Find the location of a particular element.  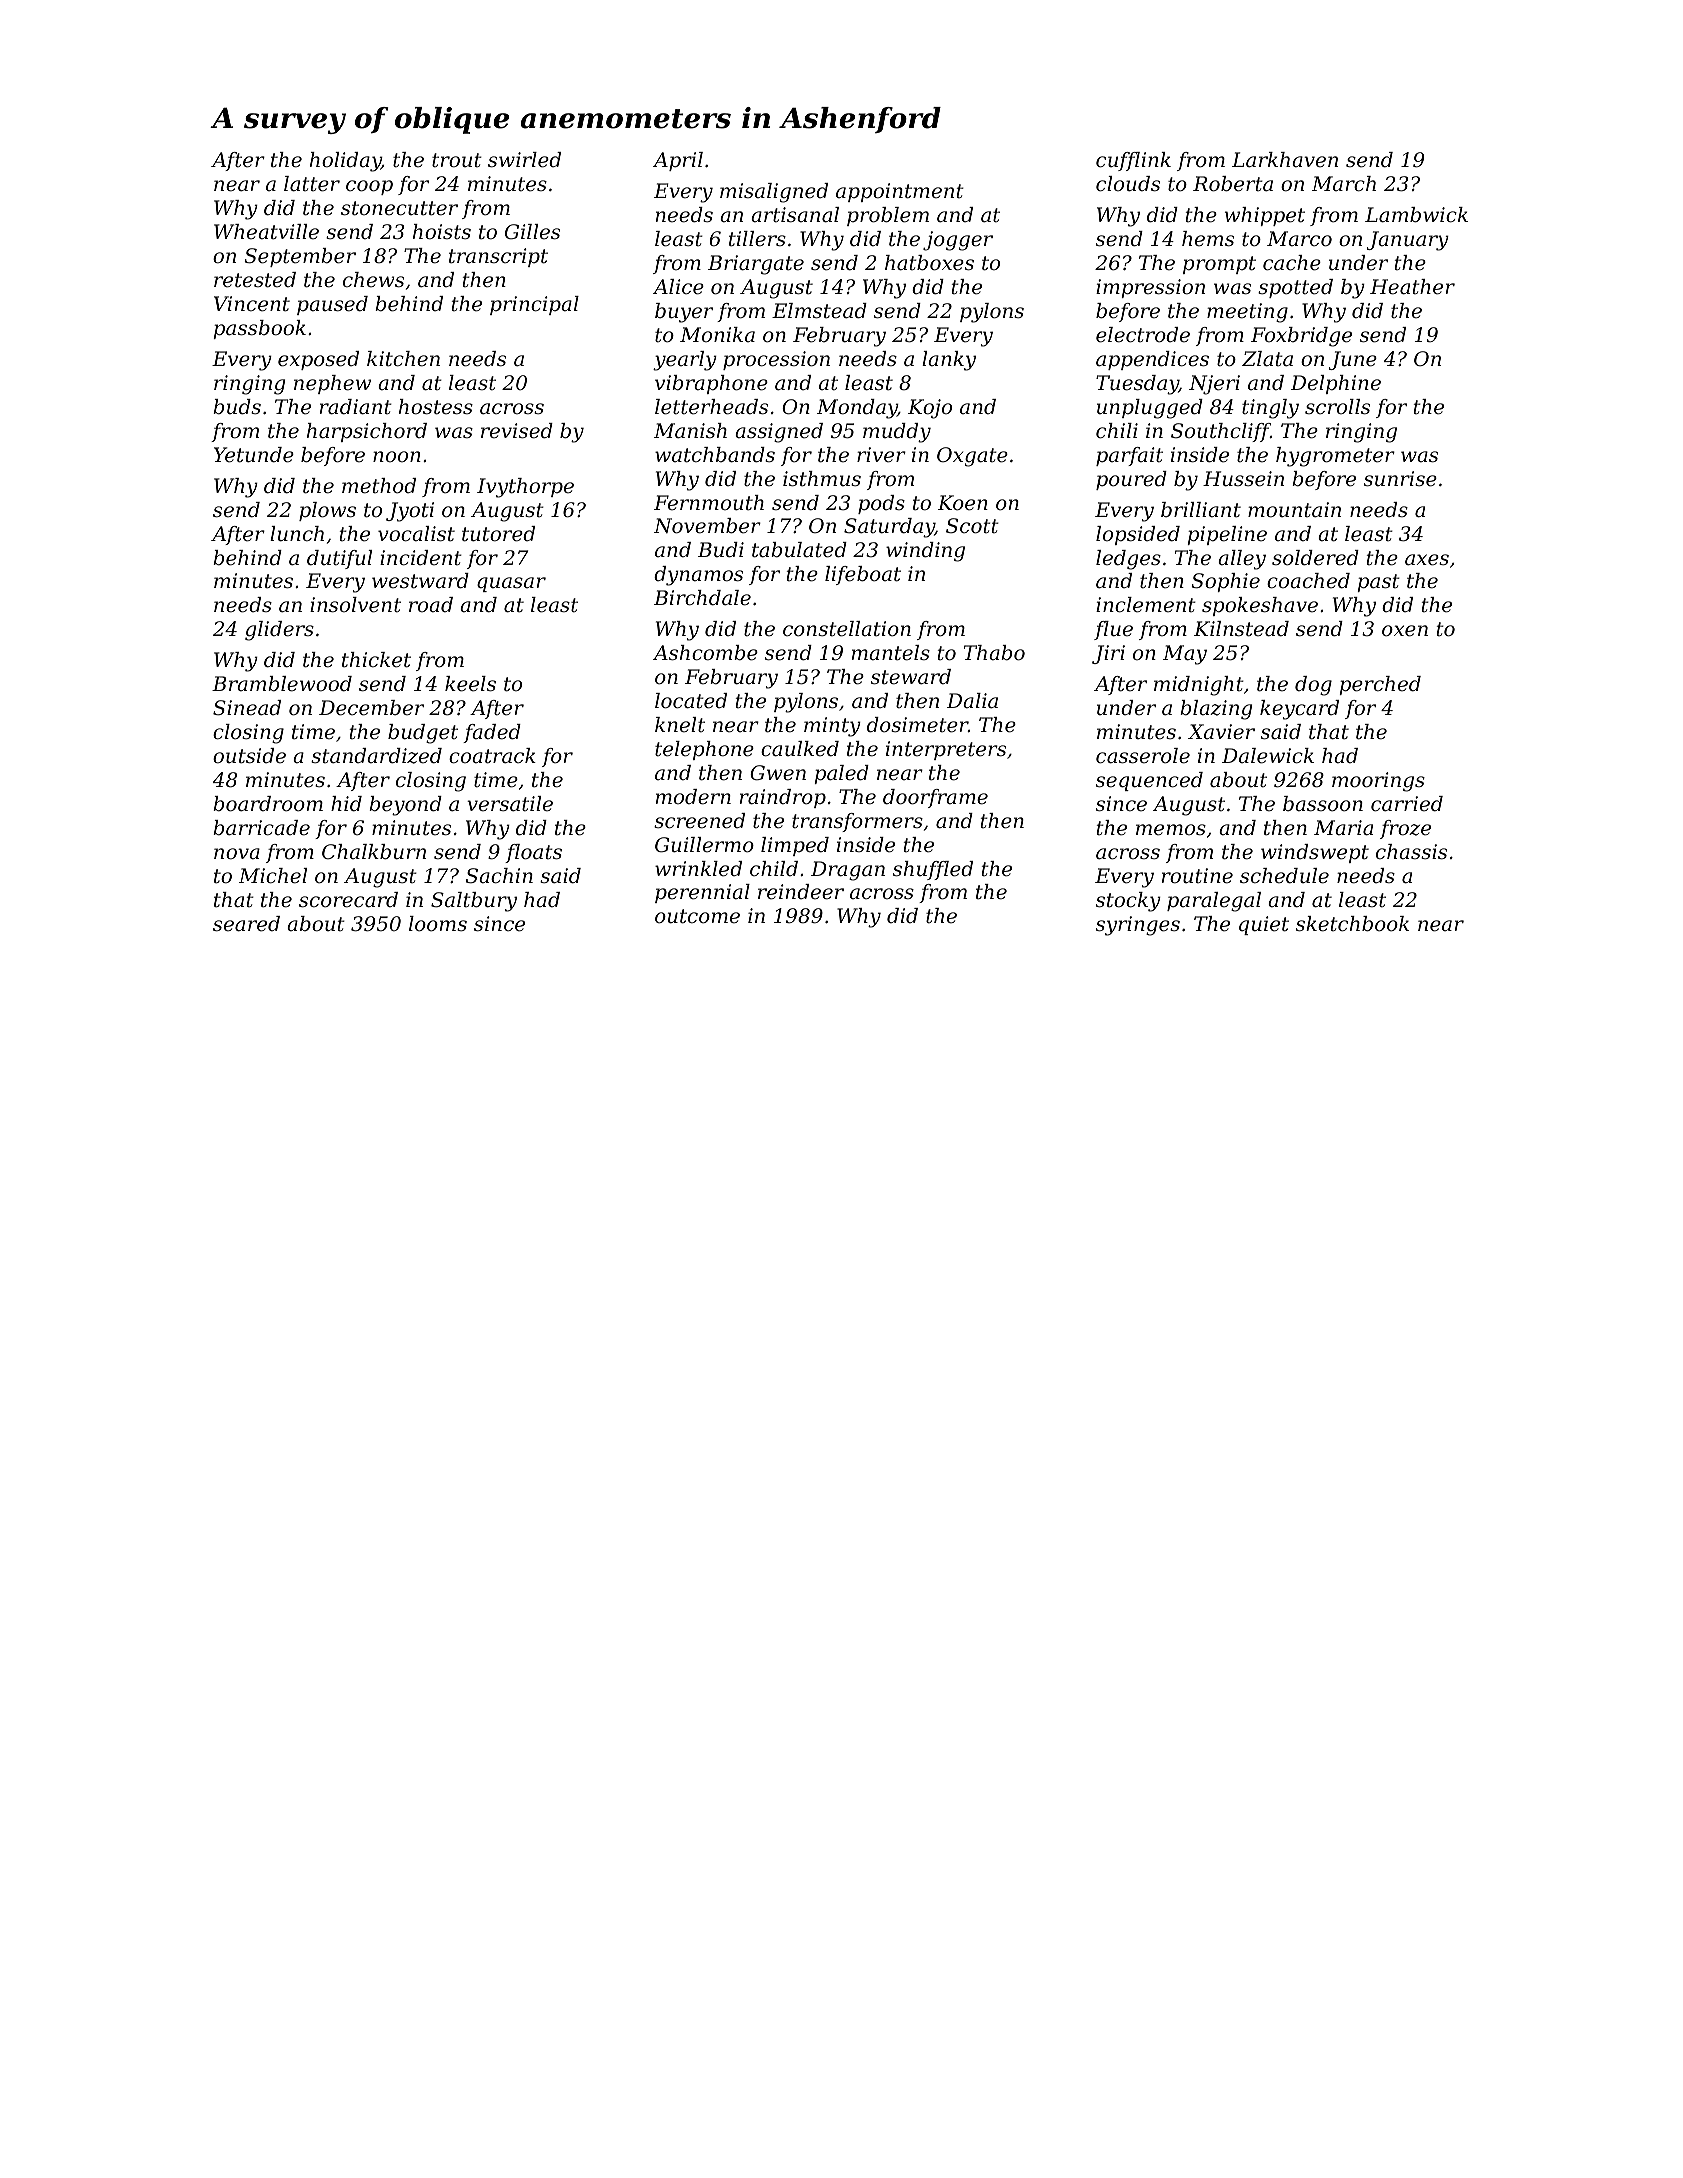

Wheatville is located at coordinates (266, 232).
